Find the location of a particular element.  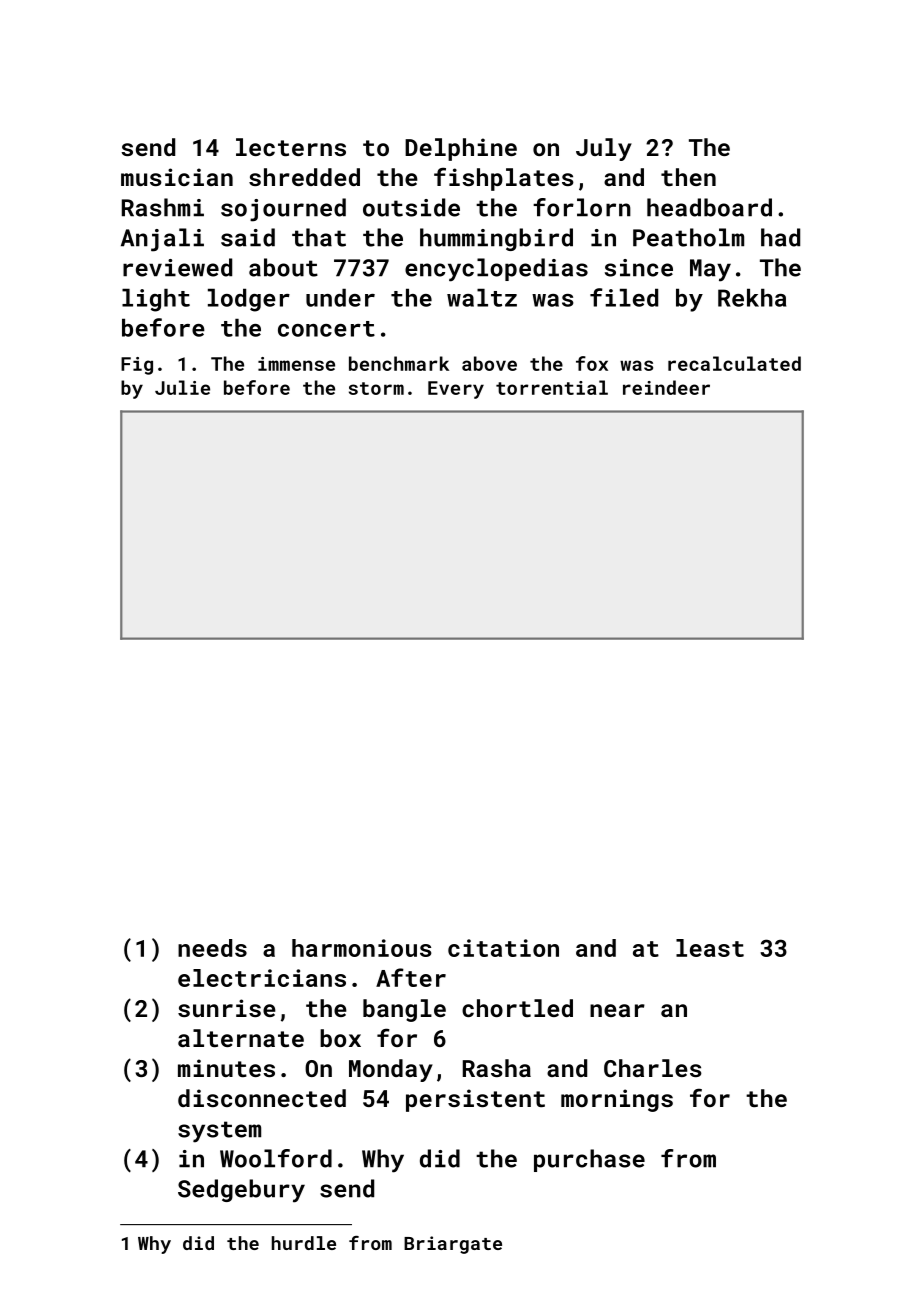

fox is located at coordinates (592, 363).
